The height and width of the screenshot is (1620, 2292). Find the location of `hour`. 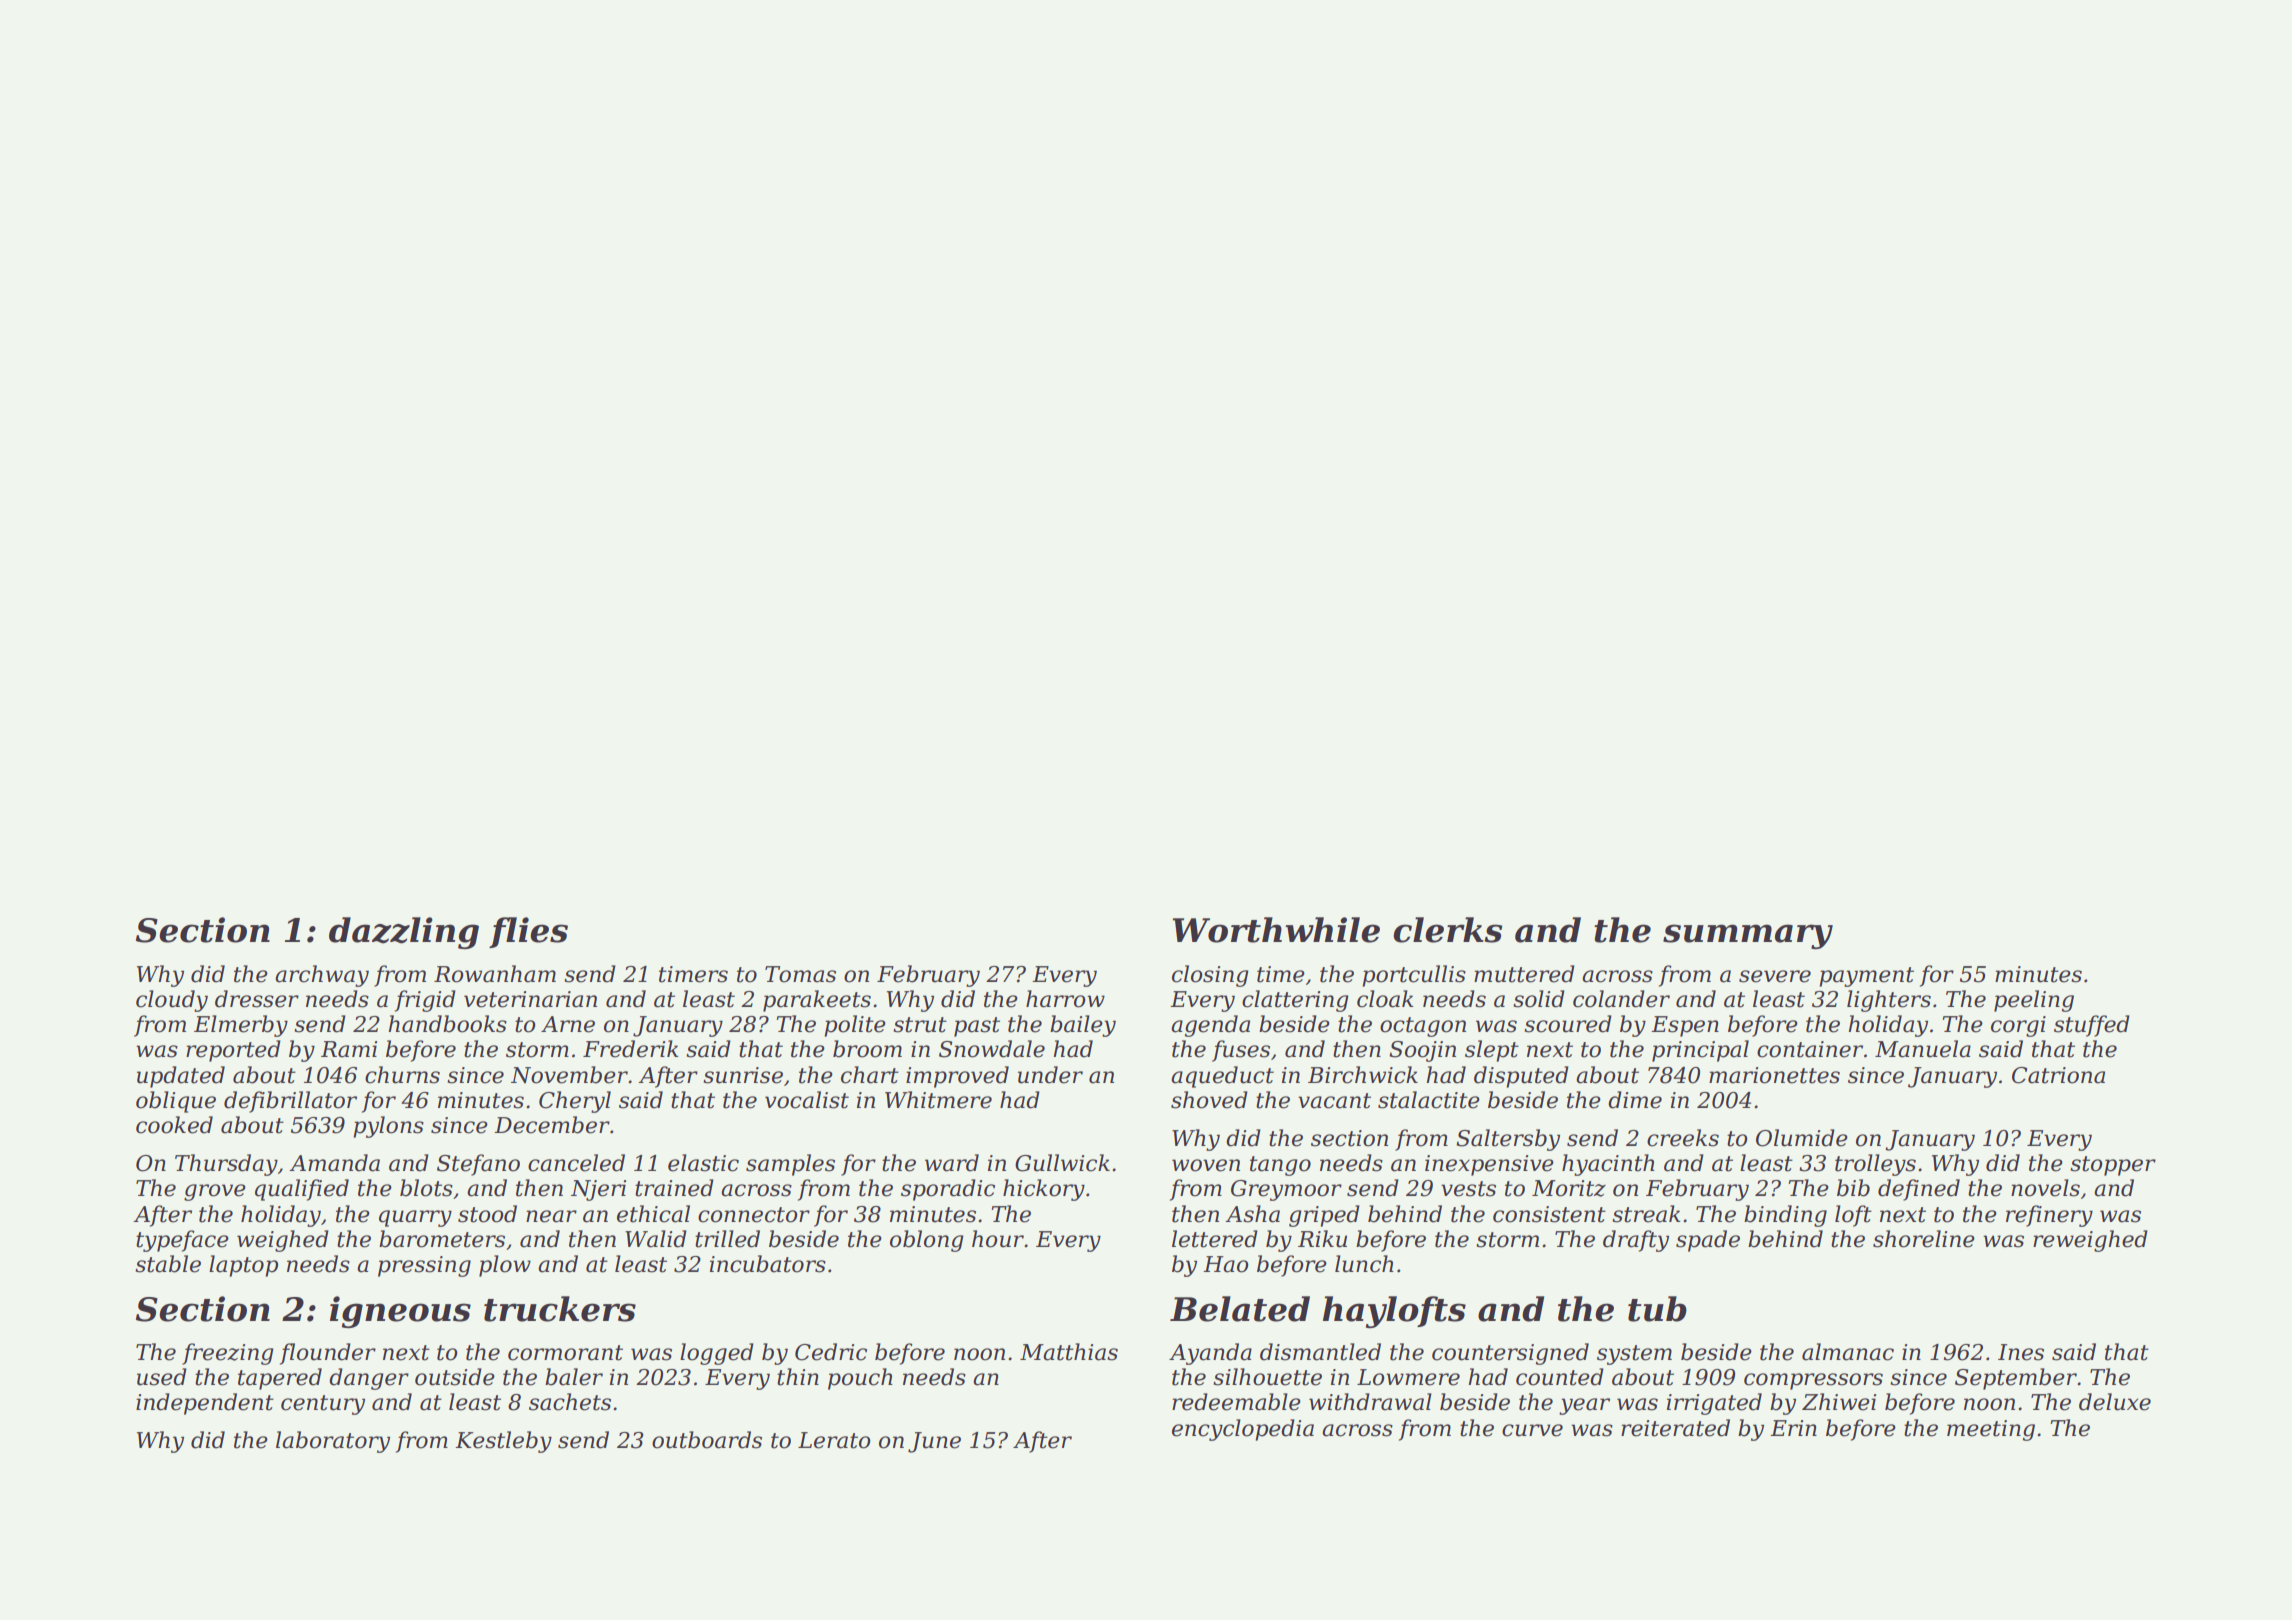

hour is located at coordinates (998, 1239).
